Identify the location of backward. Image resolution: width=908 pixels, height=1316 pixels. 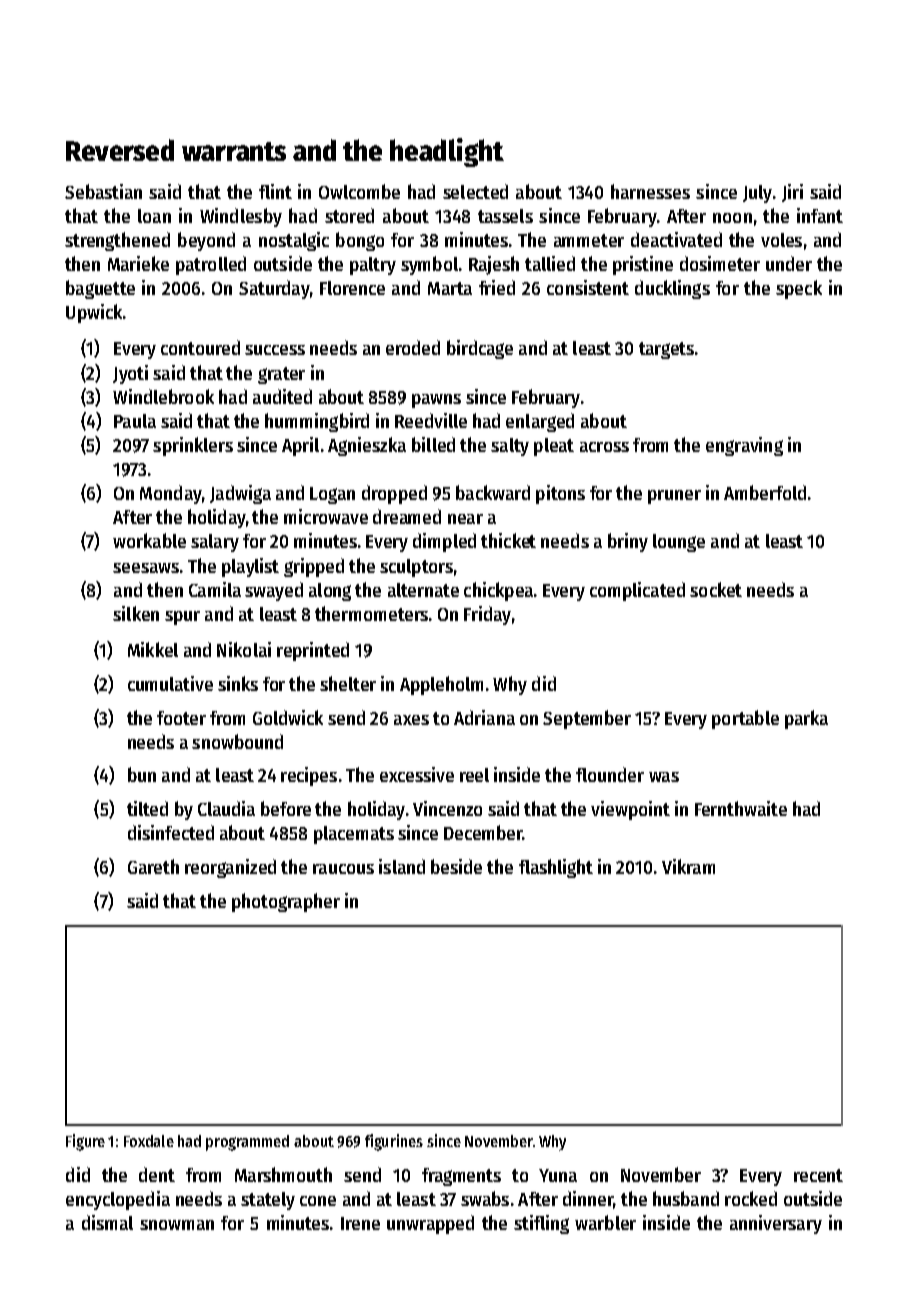
(493, 492).
